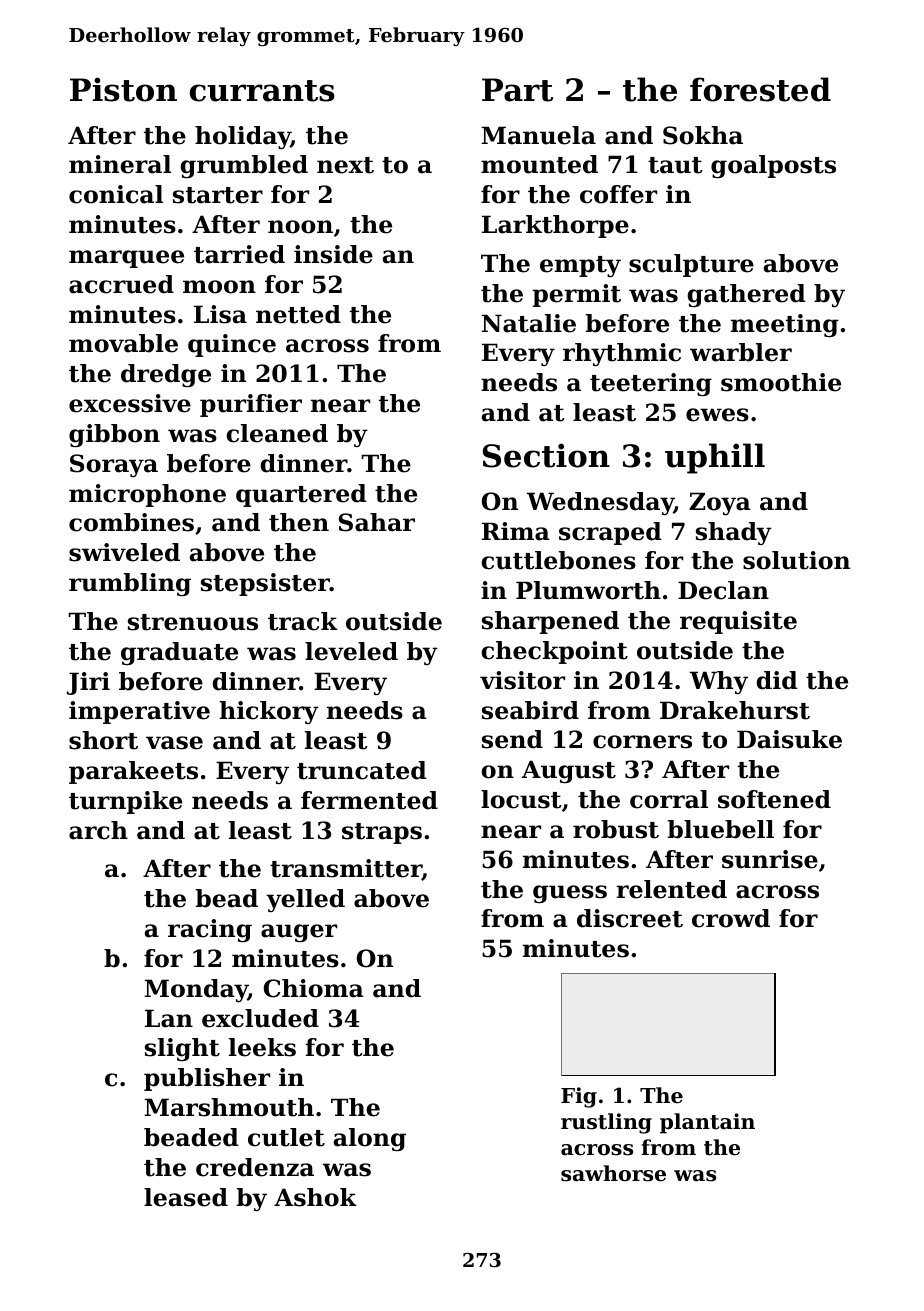 This screenshot has width=924, height=1311. Describe the element at coordinates (186, 1197) in the screenshot. I see `leased` at that location.
